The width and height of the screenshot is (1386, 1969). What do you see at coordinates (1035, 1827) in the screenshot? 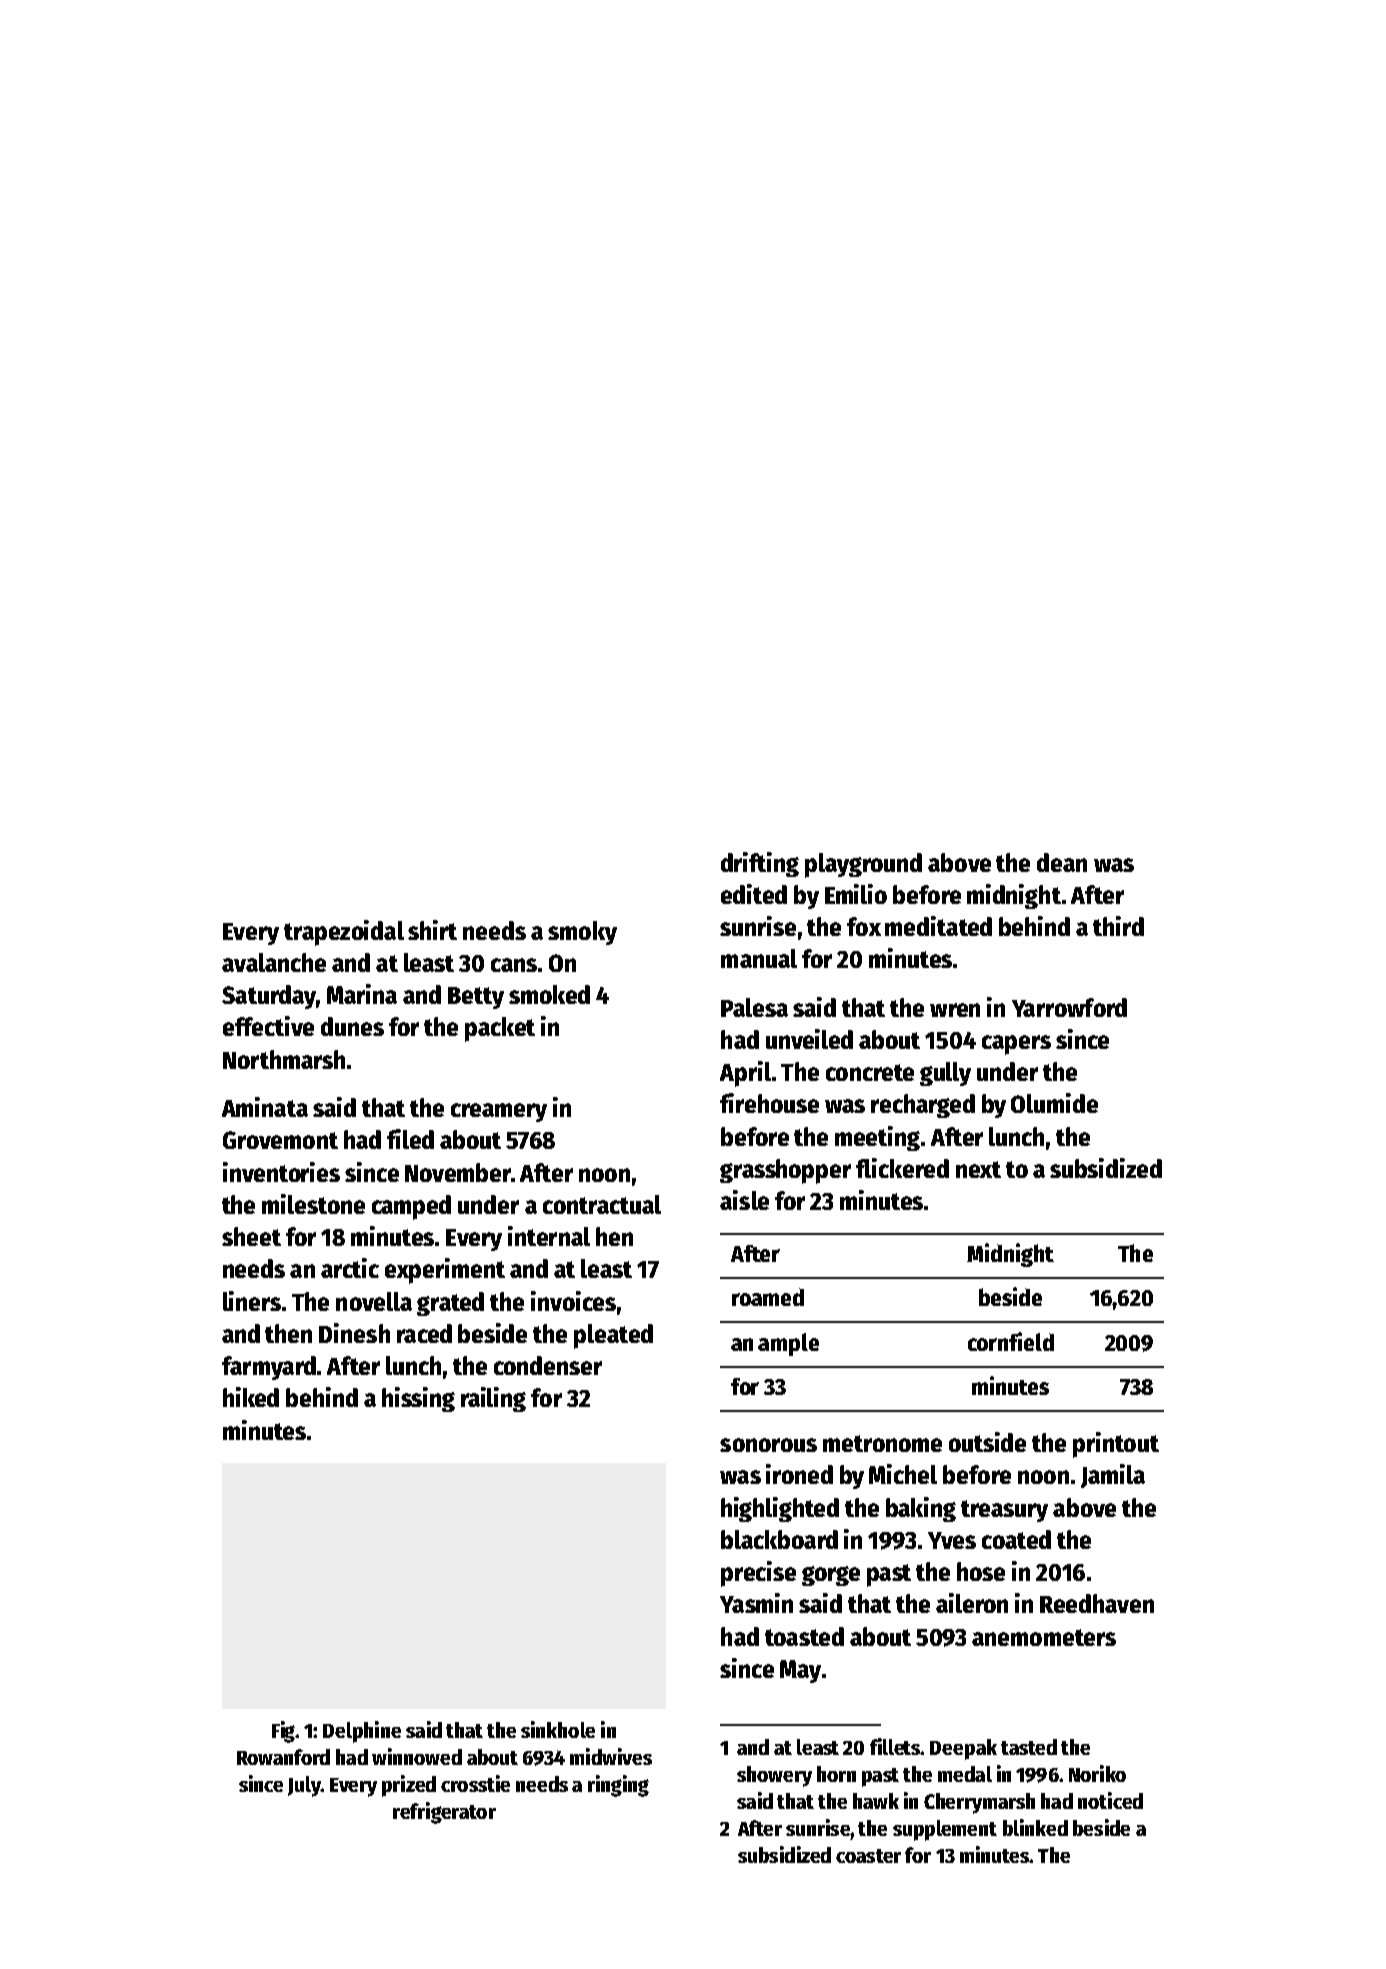
I see `blinked` at bounding box center [1035, 1827].
